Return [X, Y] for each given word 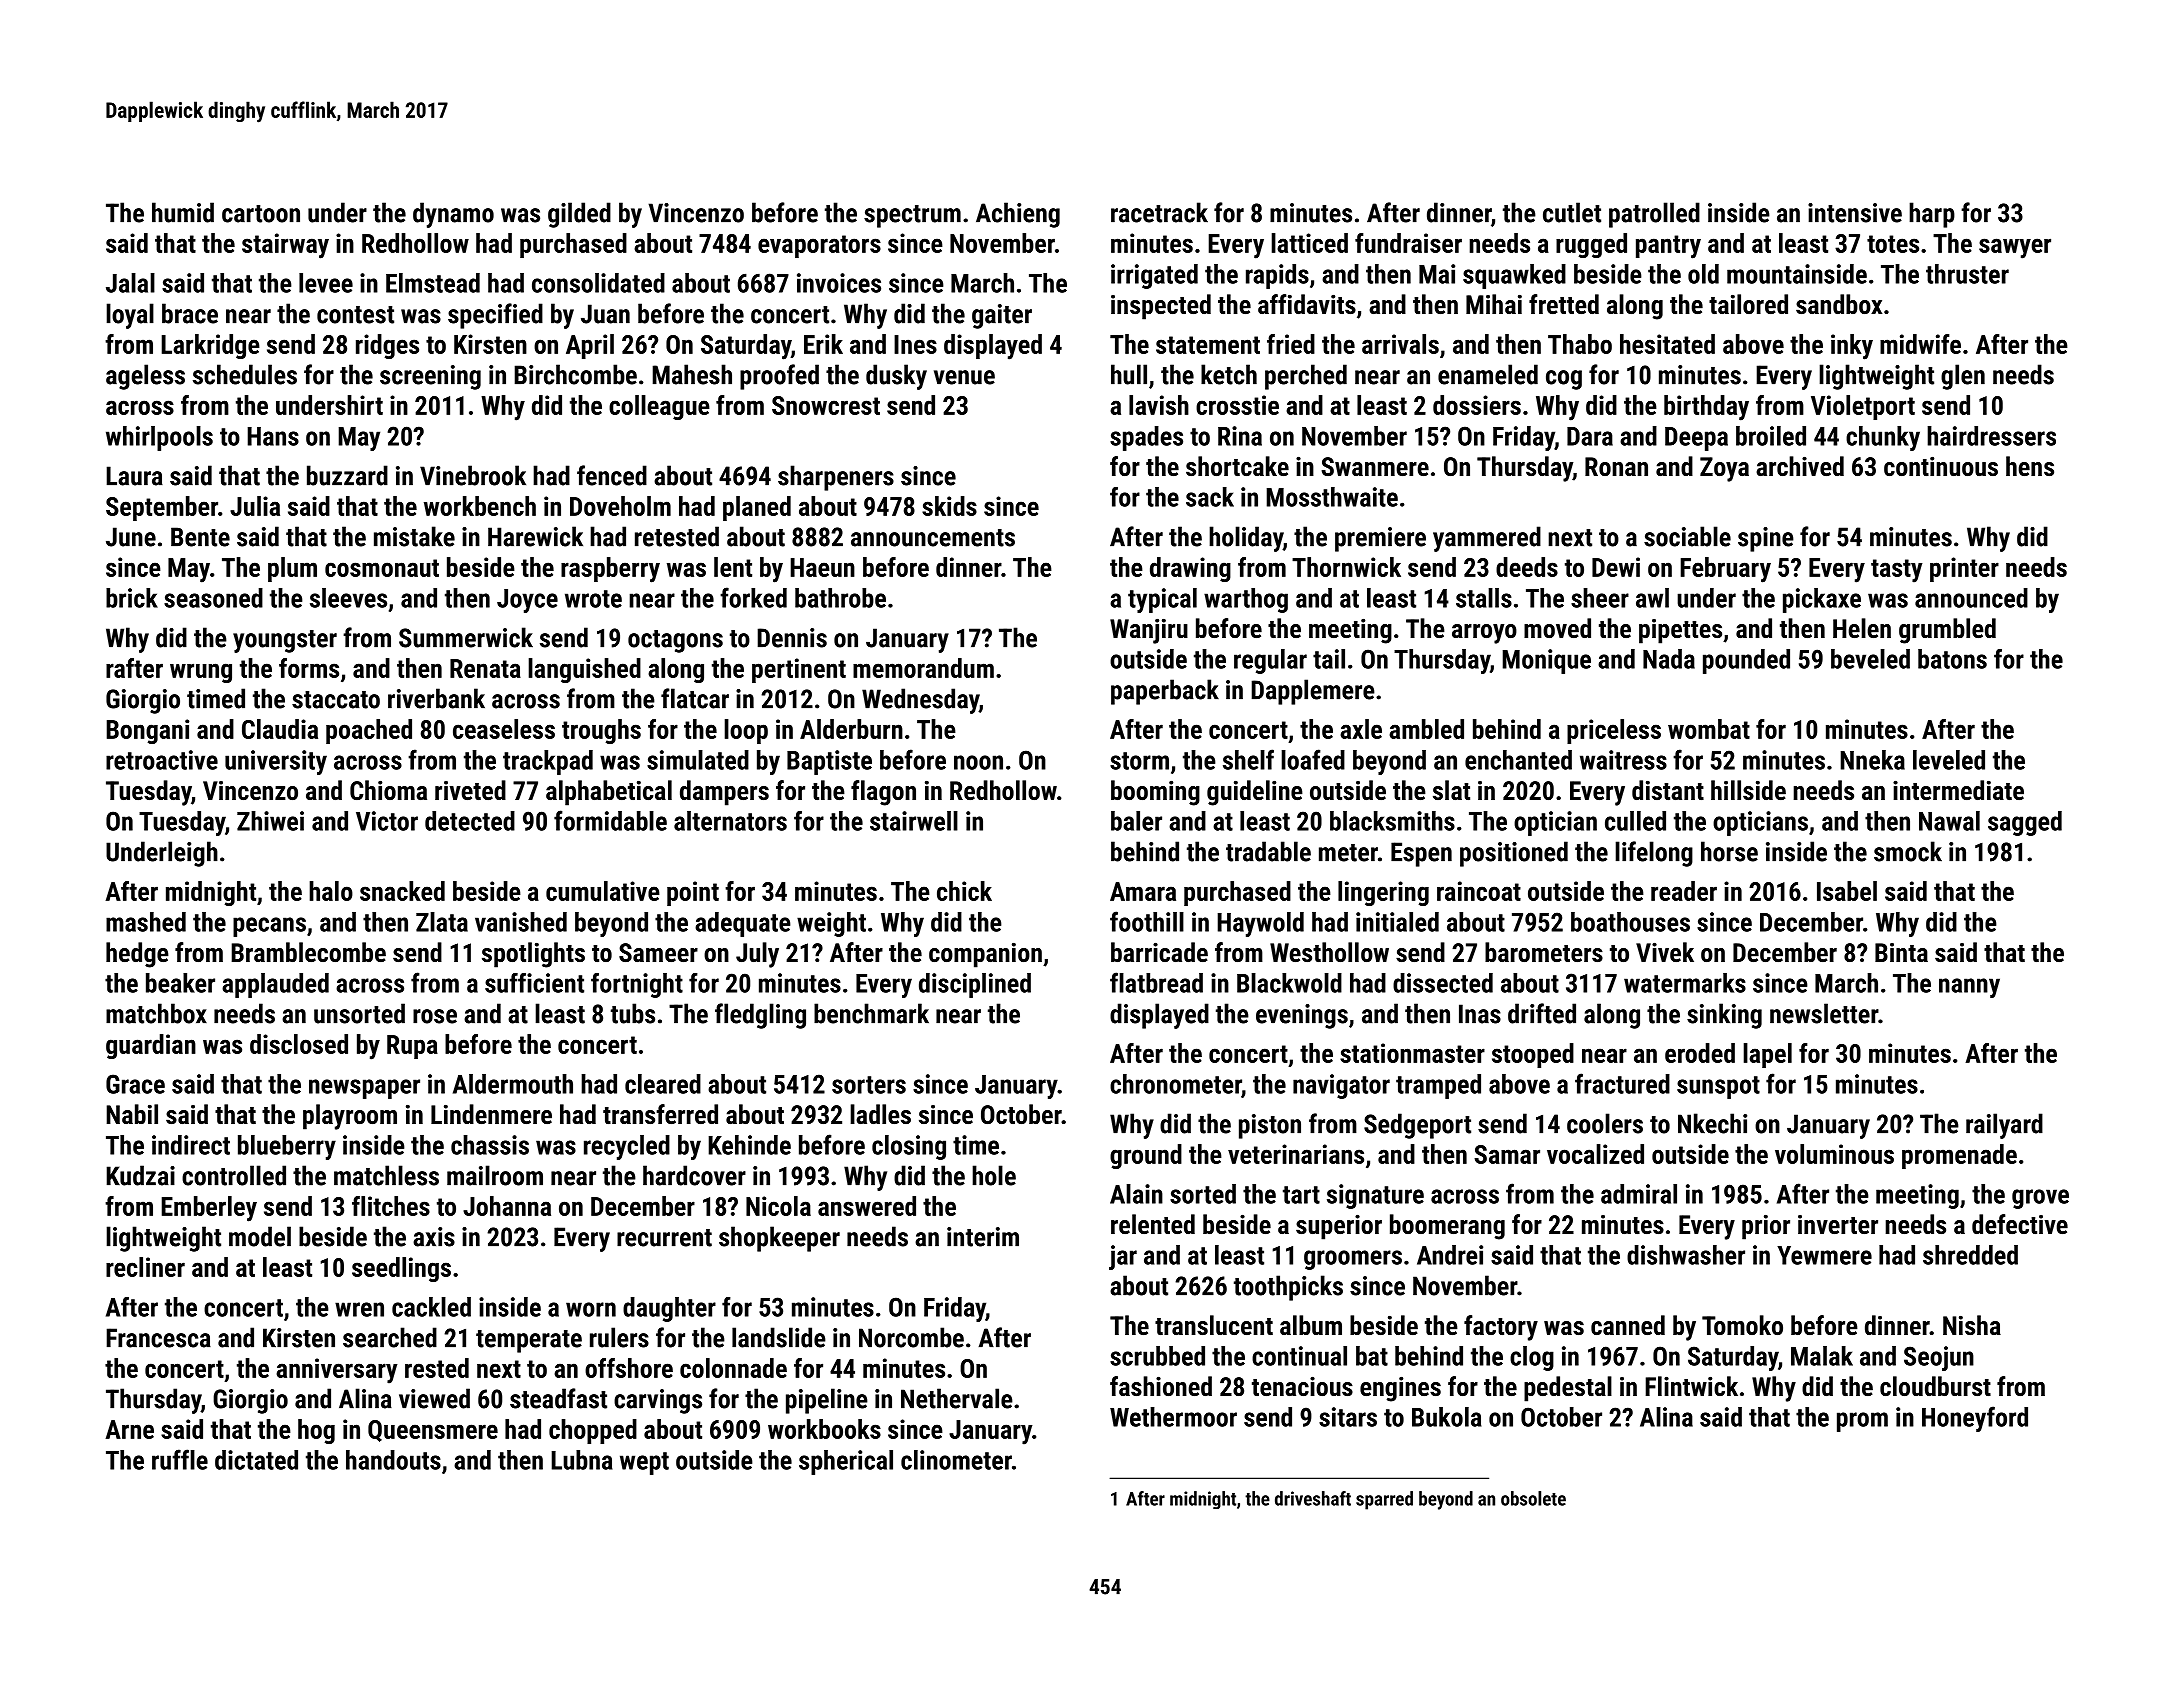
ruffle [180, 1459]
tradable [1268, 851]
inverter [1838, 1224]
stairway [285, 246]
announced [1971, 598]
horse [1729, 851]
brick [132, 598]
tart [1301, 1195]
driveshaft [1313, 1498]
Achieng [1018, 215]
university [276, 762]
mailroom [495, 1175]
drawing [1190, 569]
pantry [1668, 247]
